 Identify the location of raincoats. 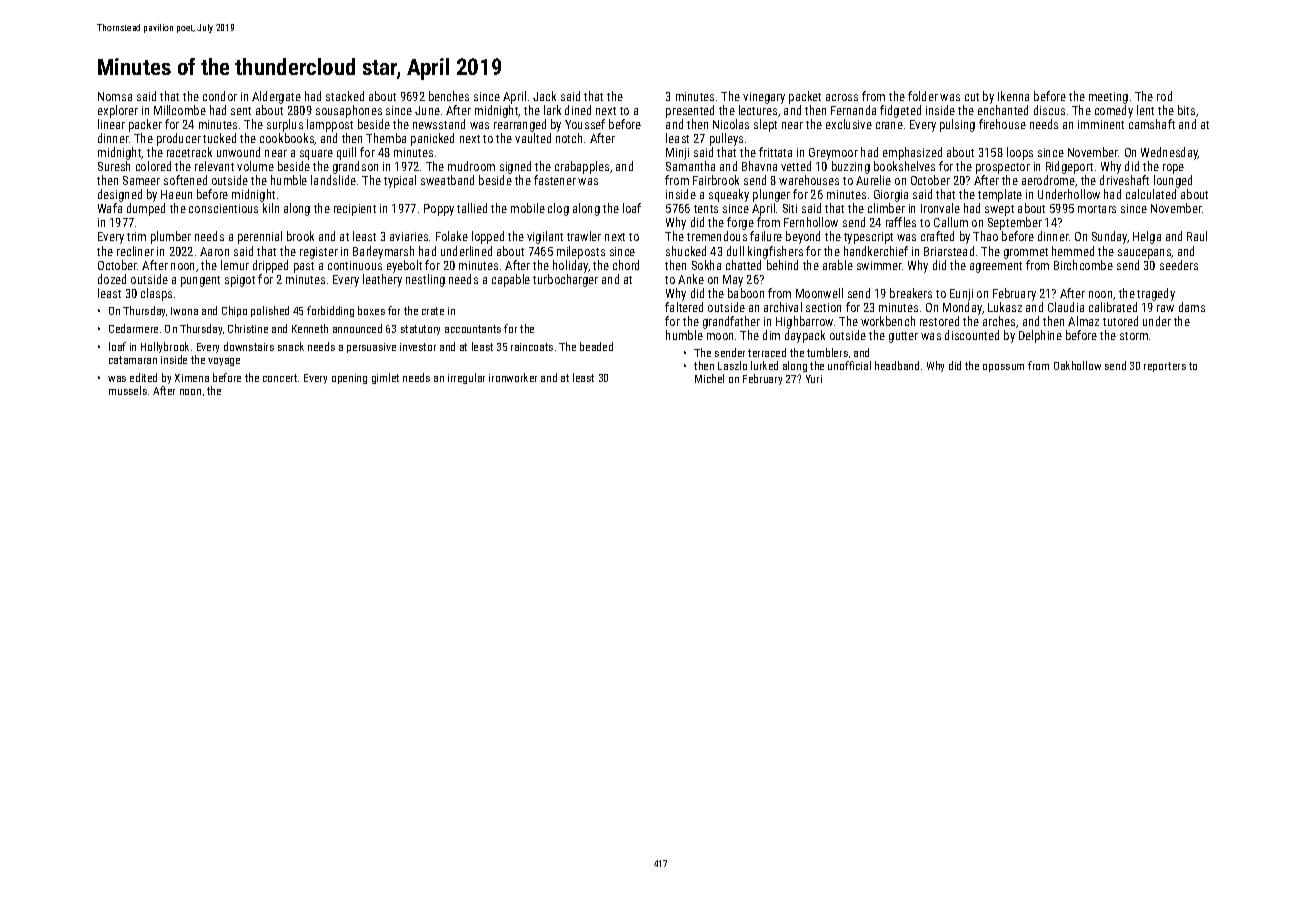
(532, 347).
